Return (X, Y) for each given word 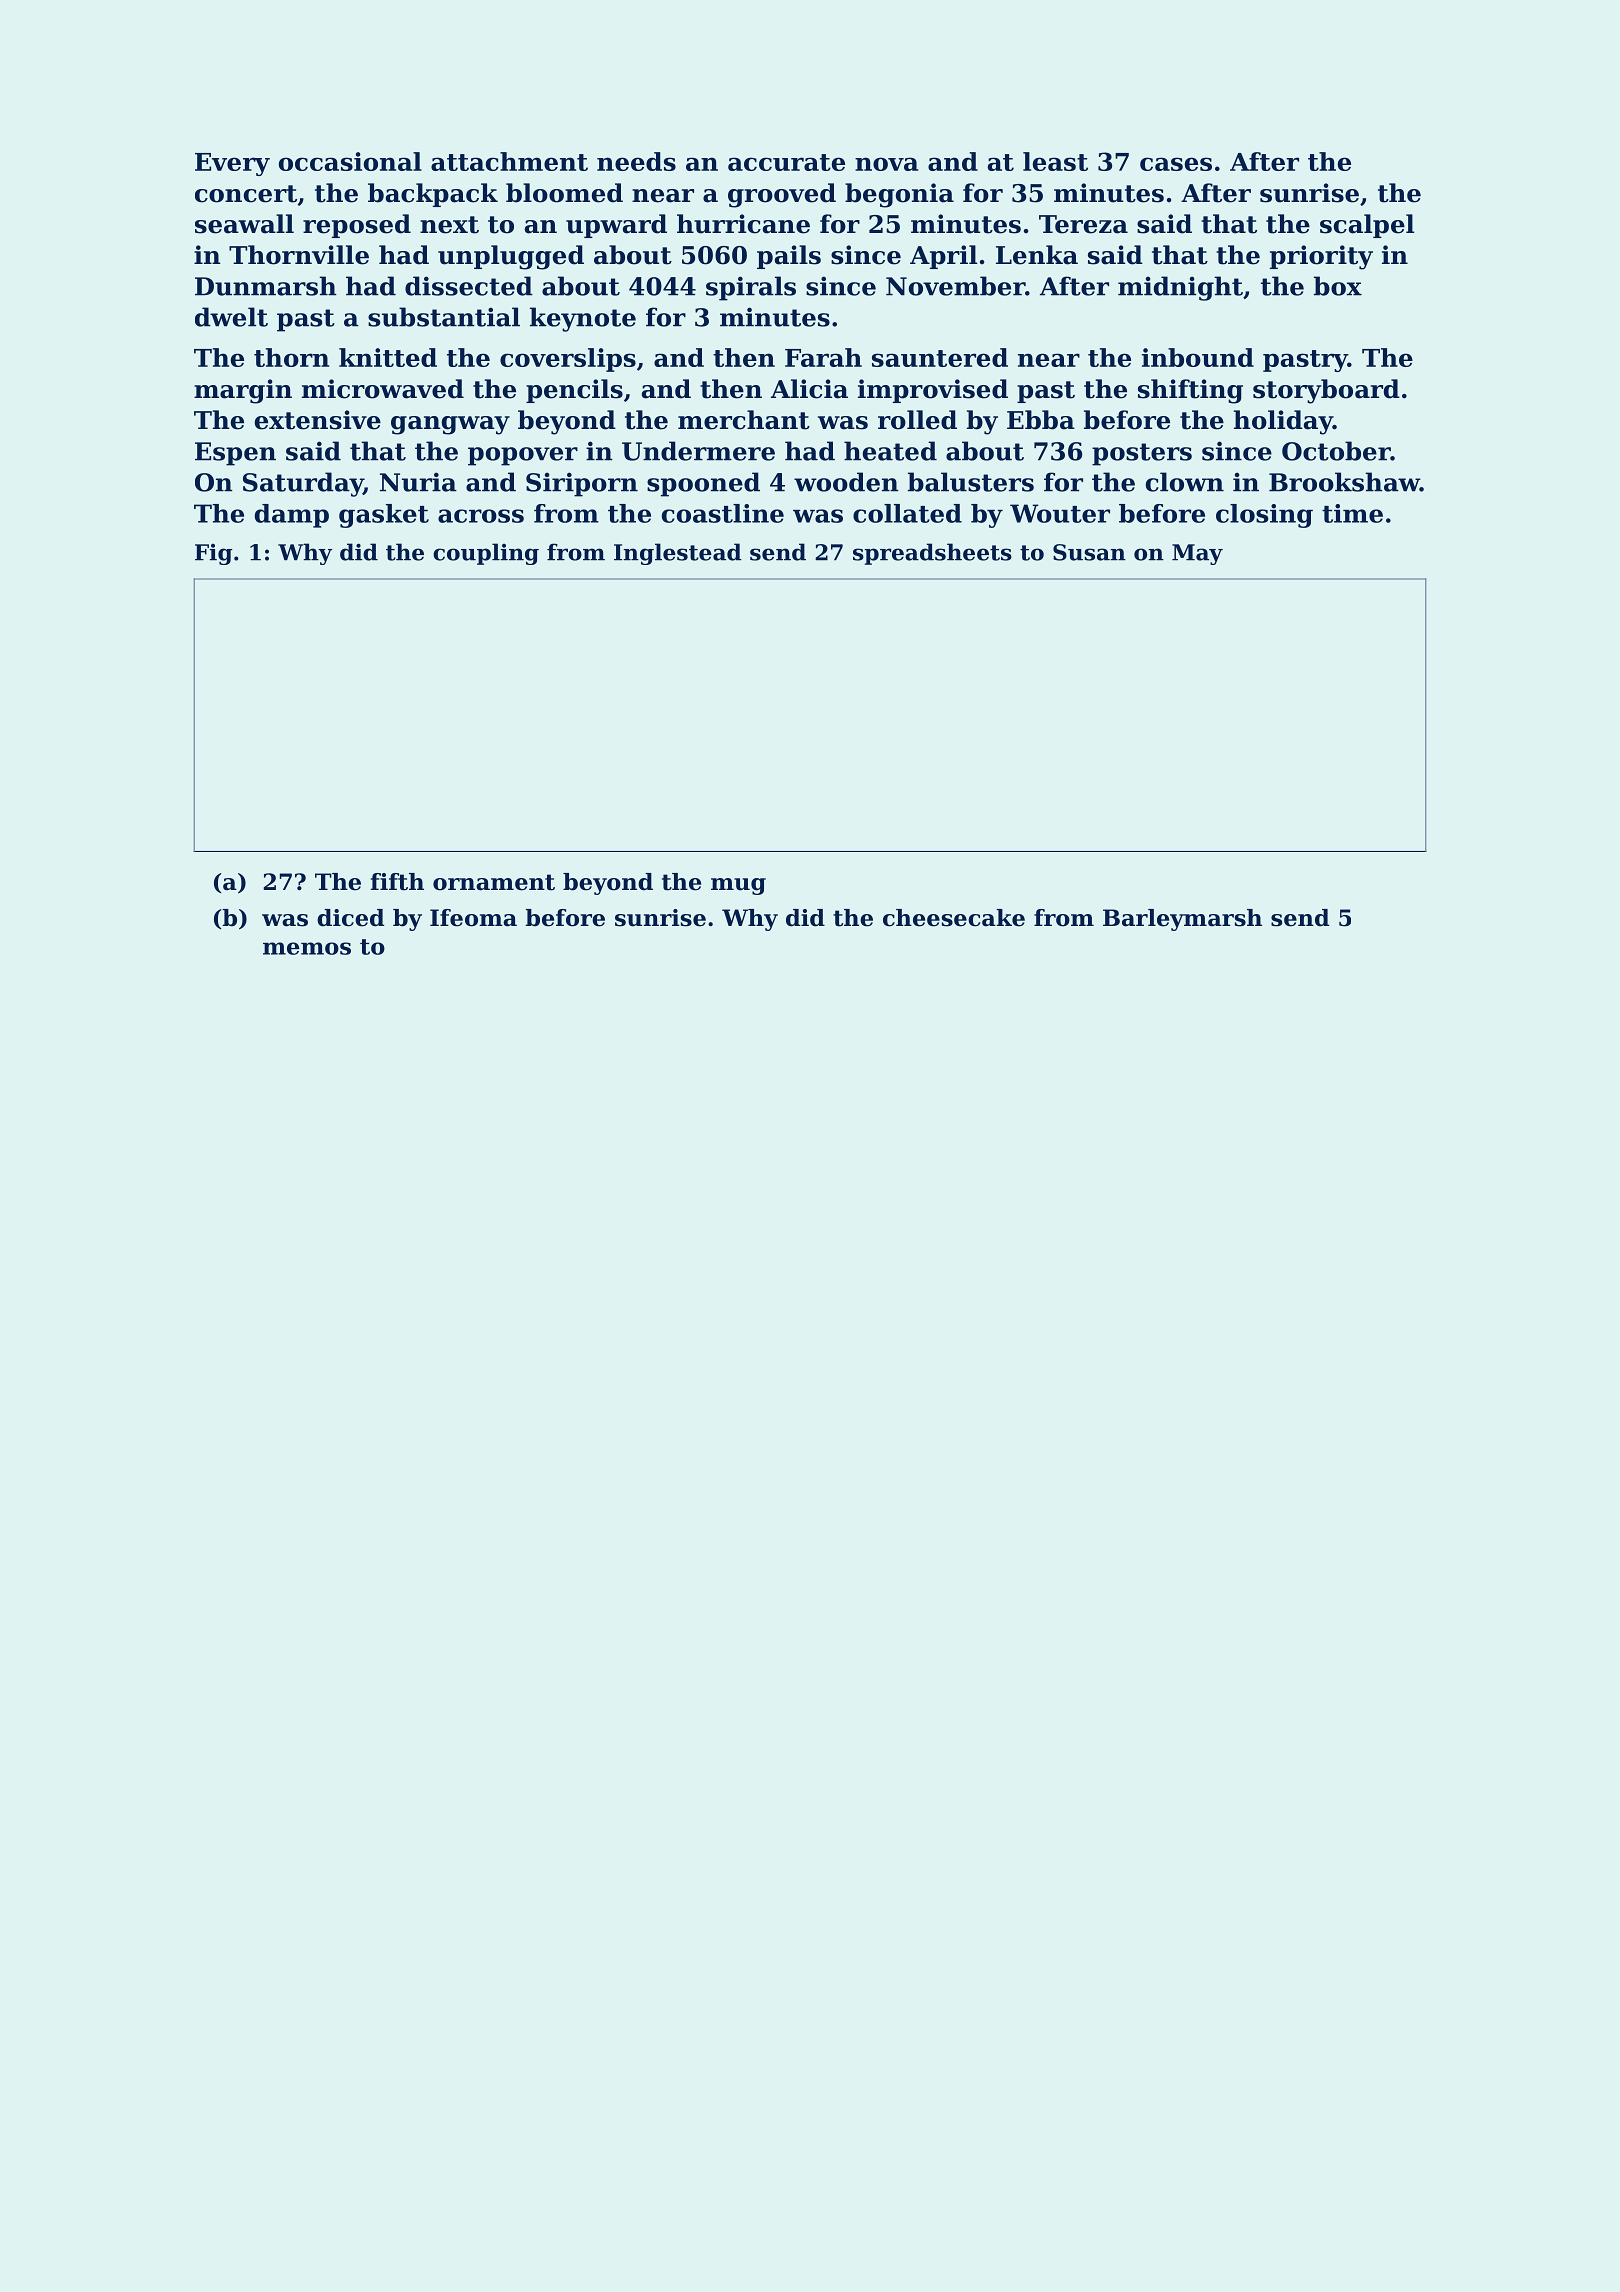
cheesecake (954, 918)
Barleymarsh (1182, 920)
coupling (486, 554)
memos (307, 948)
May (1197, 554)
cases (1176, 164)
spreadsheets (932, 554)
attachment (509, 161)
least (1055, 161)
